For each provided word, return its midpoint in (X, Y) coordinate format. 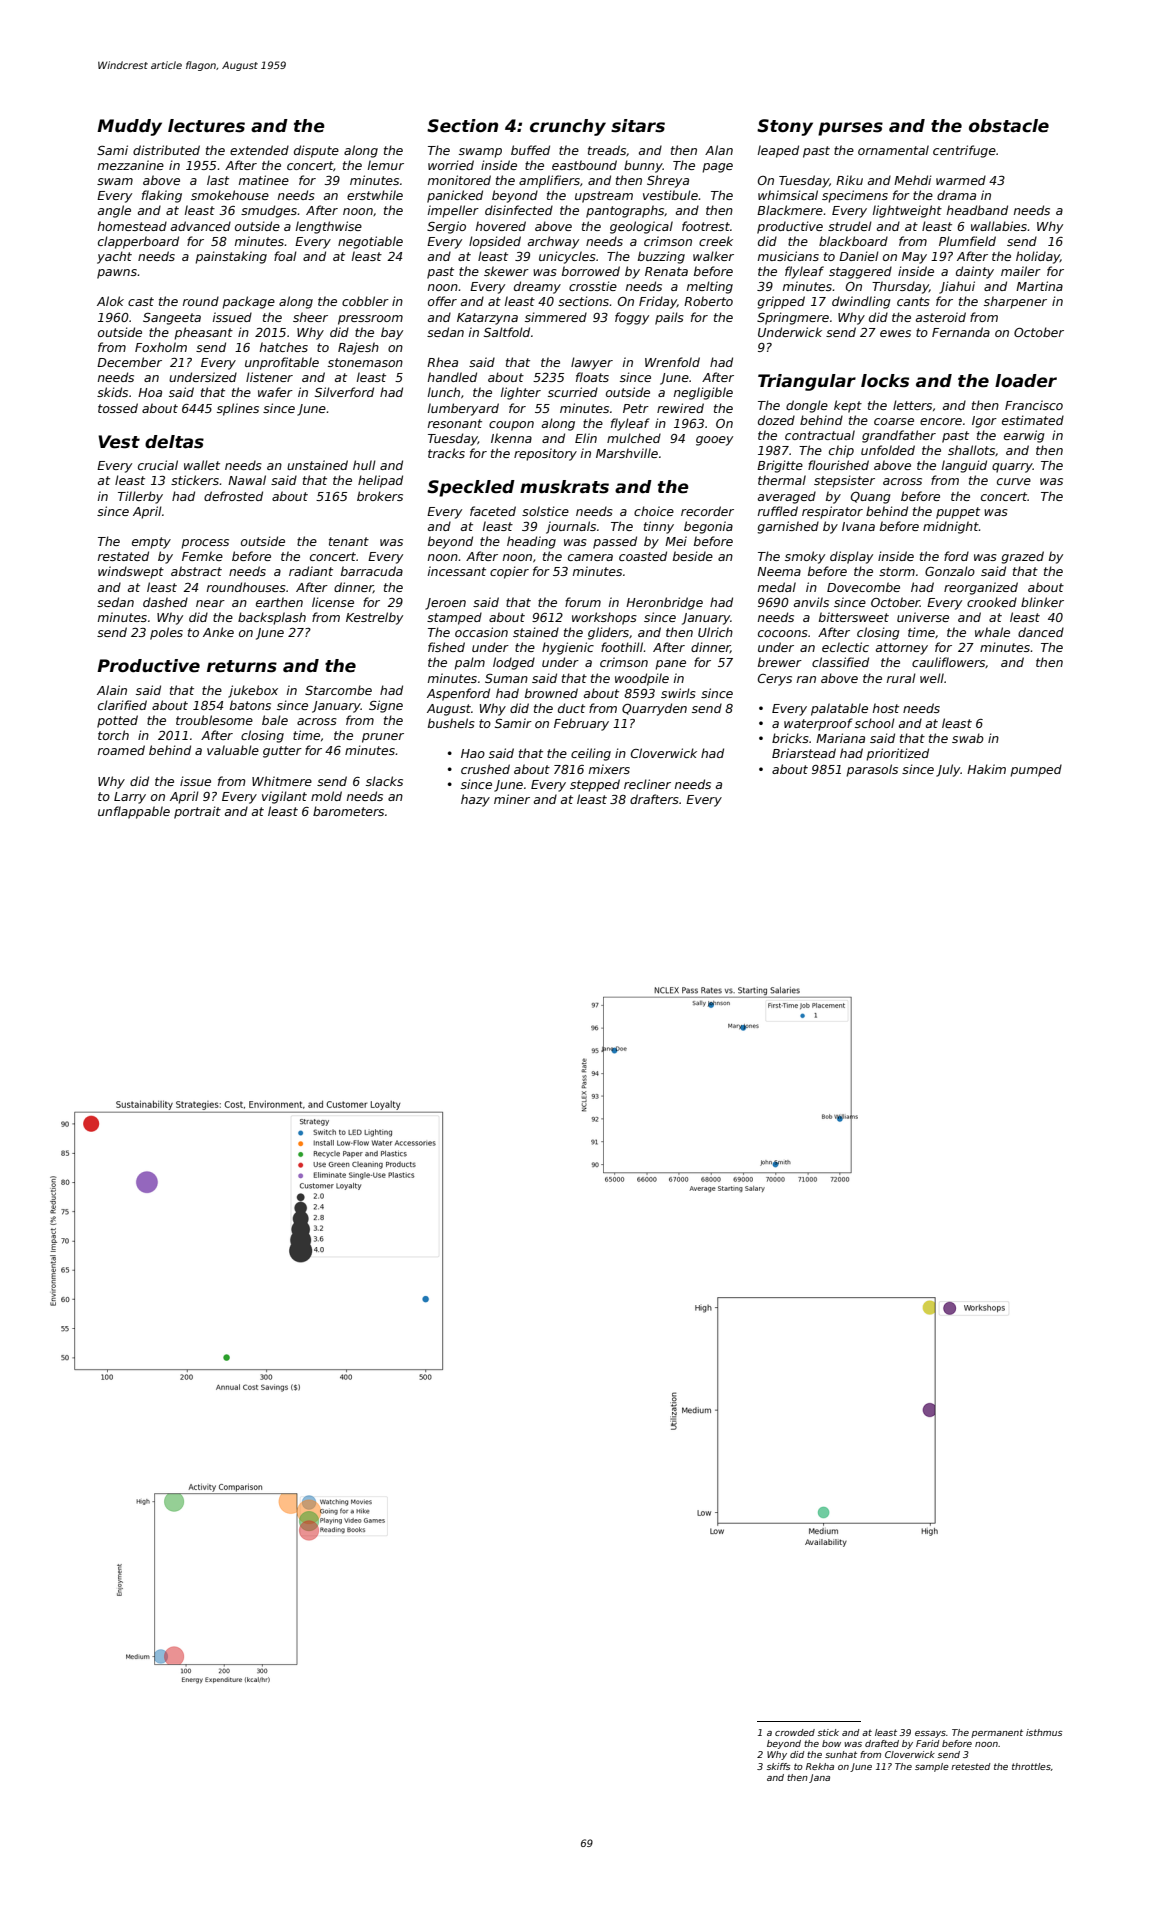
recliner (647, 784)
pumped (1036, 770)
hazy (475, 800)
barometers (348, 811)
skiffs (778, 1766)
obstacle (1009, 126)
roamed (121, 750)
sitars (638, 126)
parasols (872, 770)
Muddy (129, 127)
